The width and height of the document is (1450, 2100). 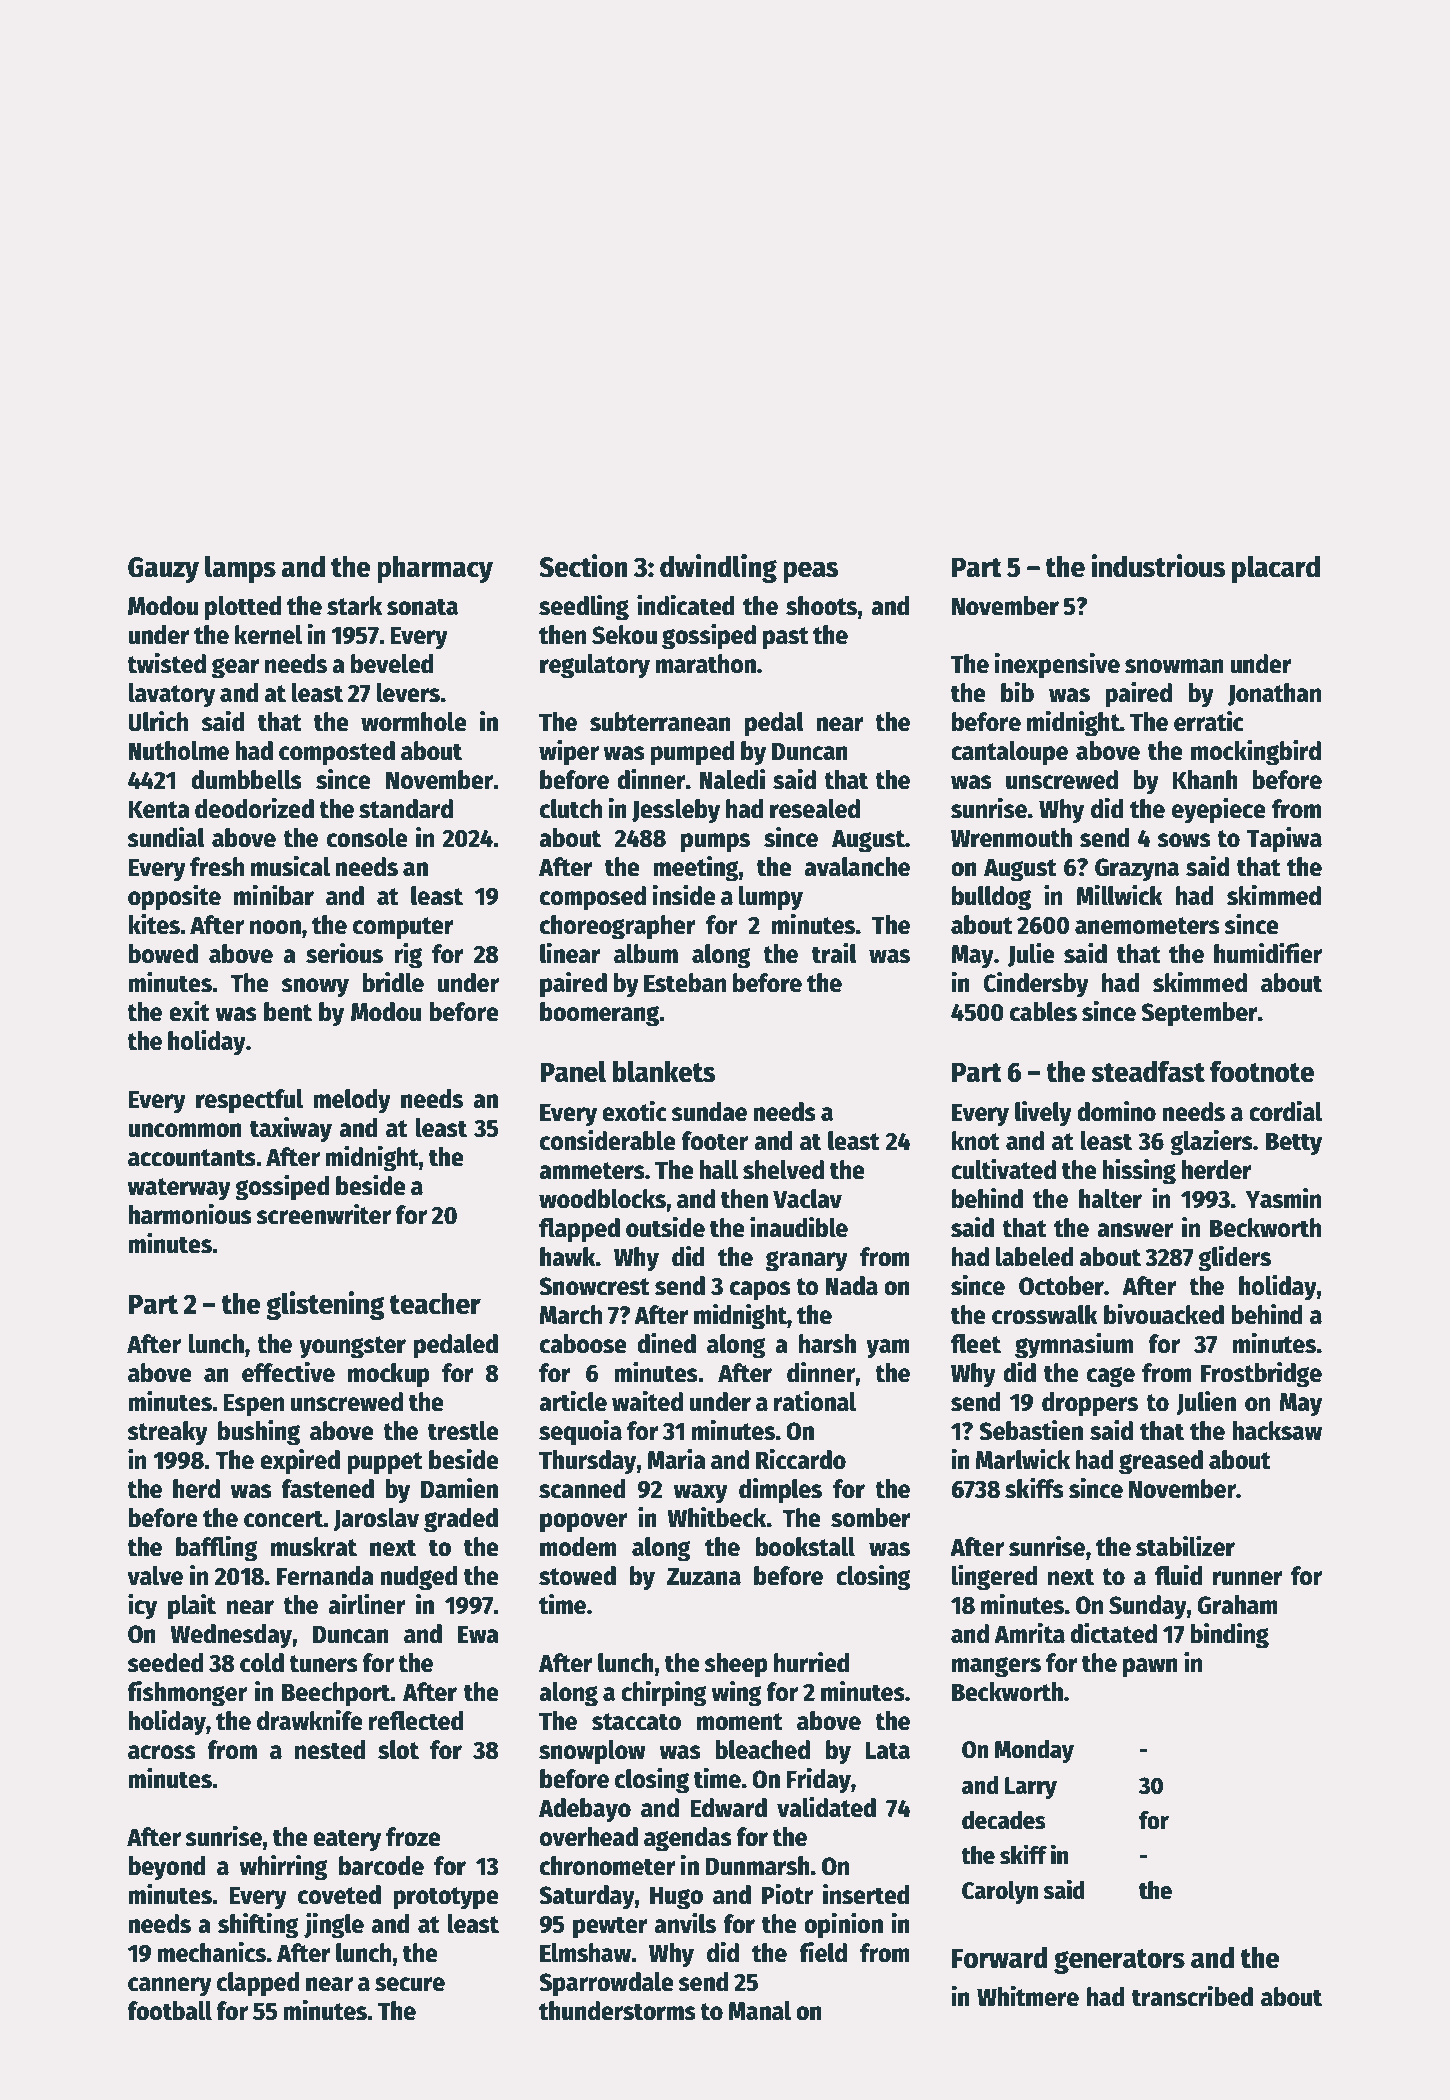 What do you see at coordinates (573, 1071) in the document?
I see `Panel` at bounding box center [573, 1071].
